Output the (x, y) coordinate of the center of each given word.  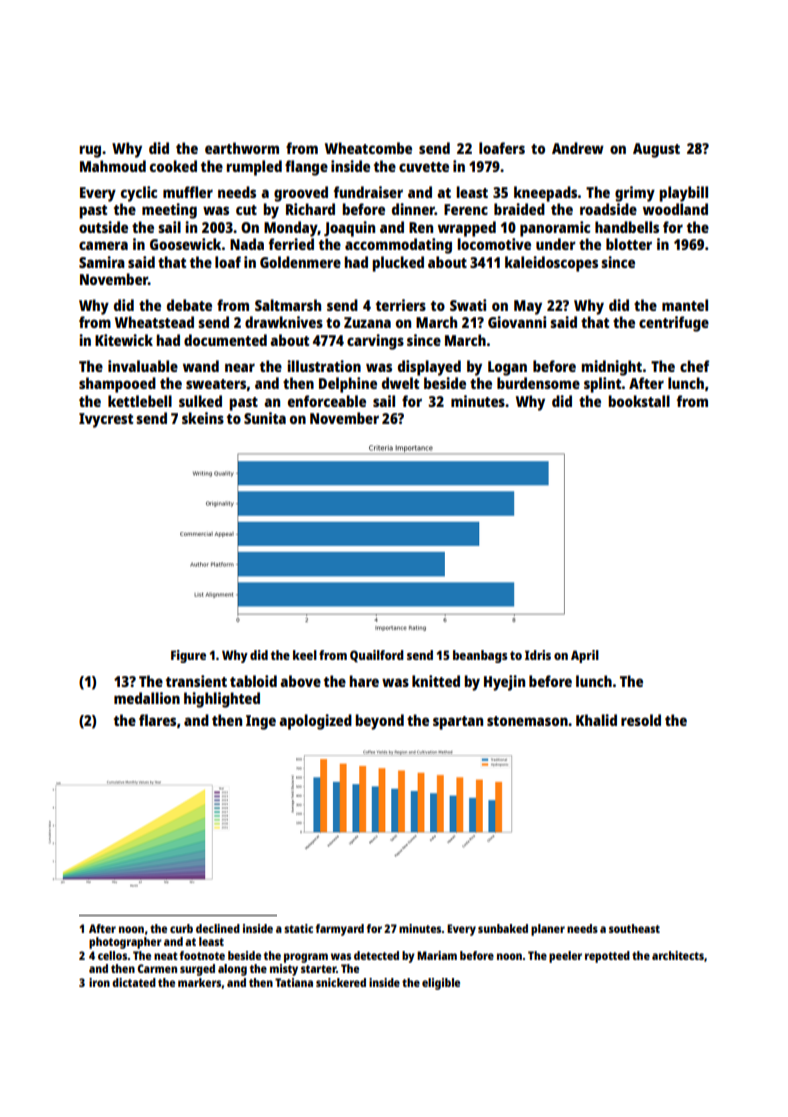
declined (218, 928)
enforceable (327, 401)
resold (641, 720)
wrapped (467, 229)
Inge (261, 722)
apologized (315, 722)
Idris (538, 655)
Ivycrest (106, 420)
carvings (375, 342)
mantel (685, 305)
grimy (635, 194)
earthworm (242, 148)
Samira (102, 262)
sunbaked (503, 928)
